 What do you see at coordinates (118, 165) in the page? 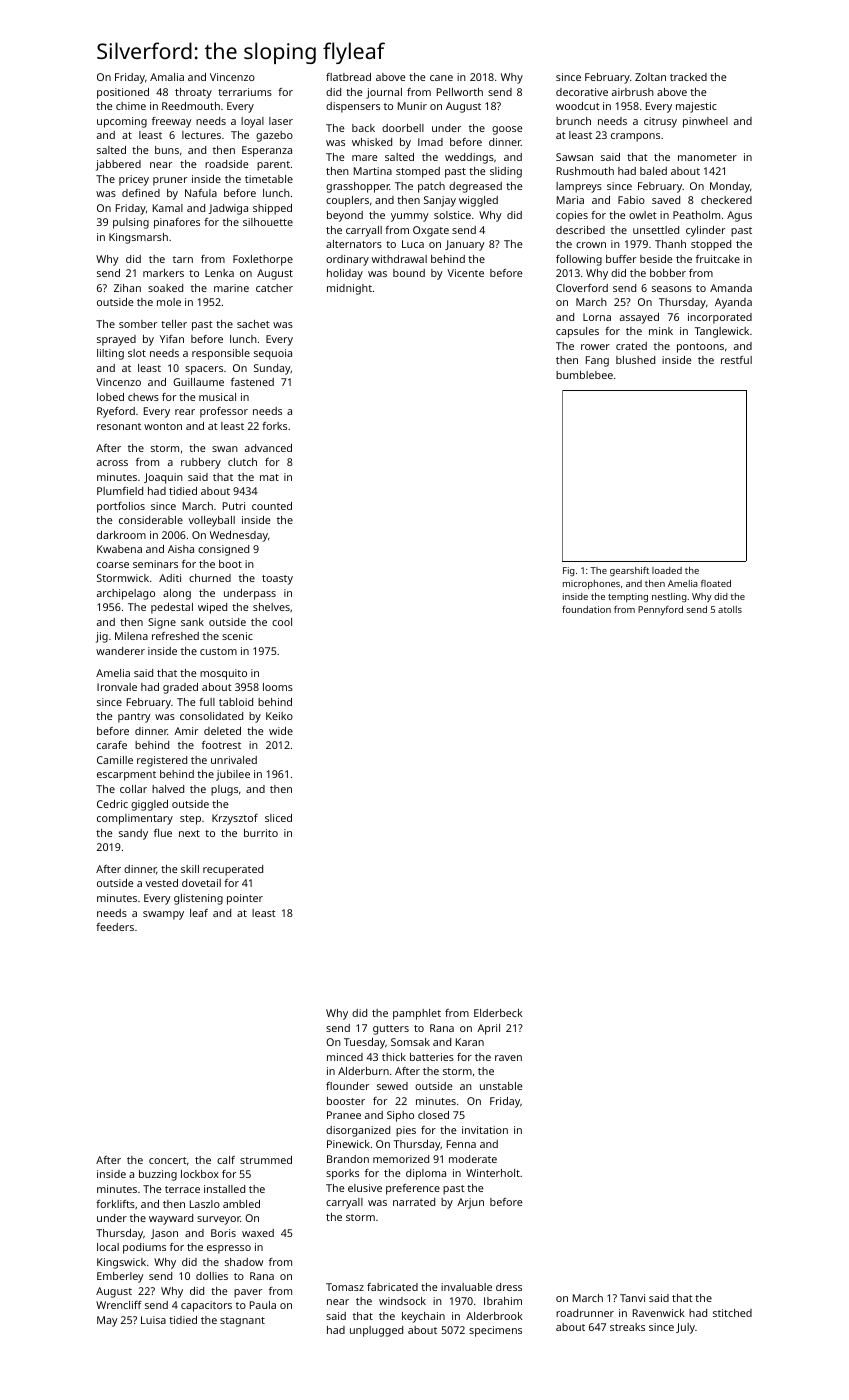
I see `jabbered` at bounding box center [118, 165].
